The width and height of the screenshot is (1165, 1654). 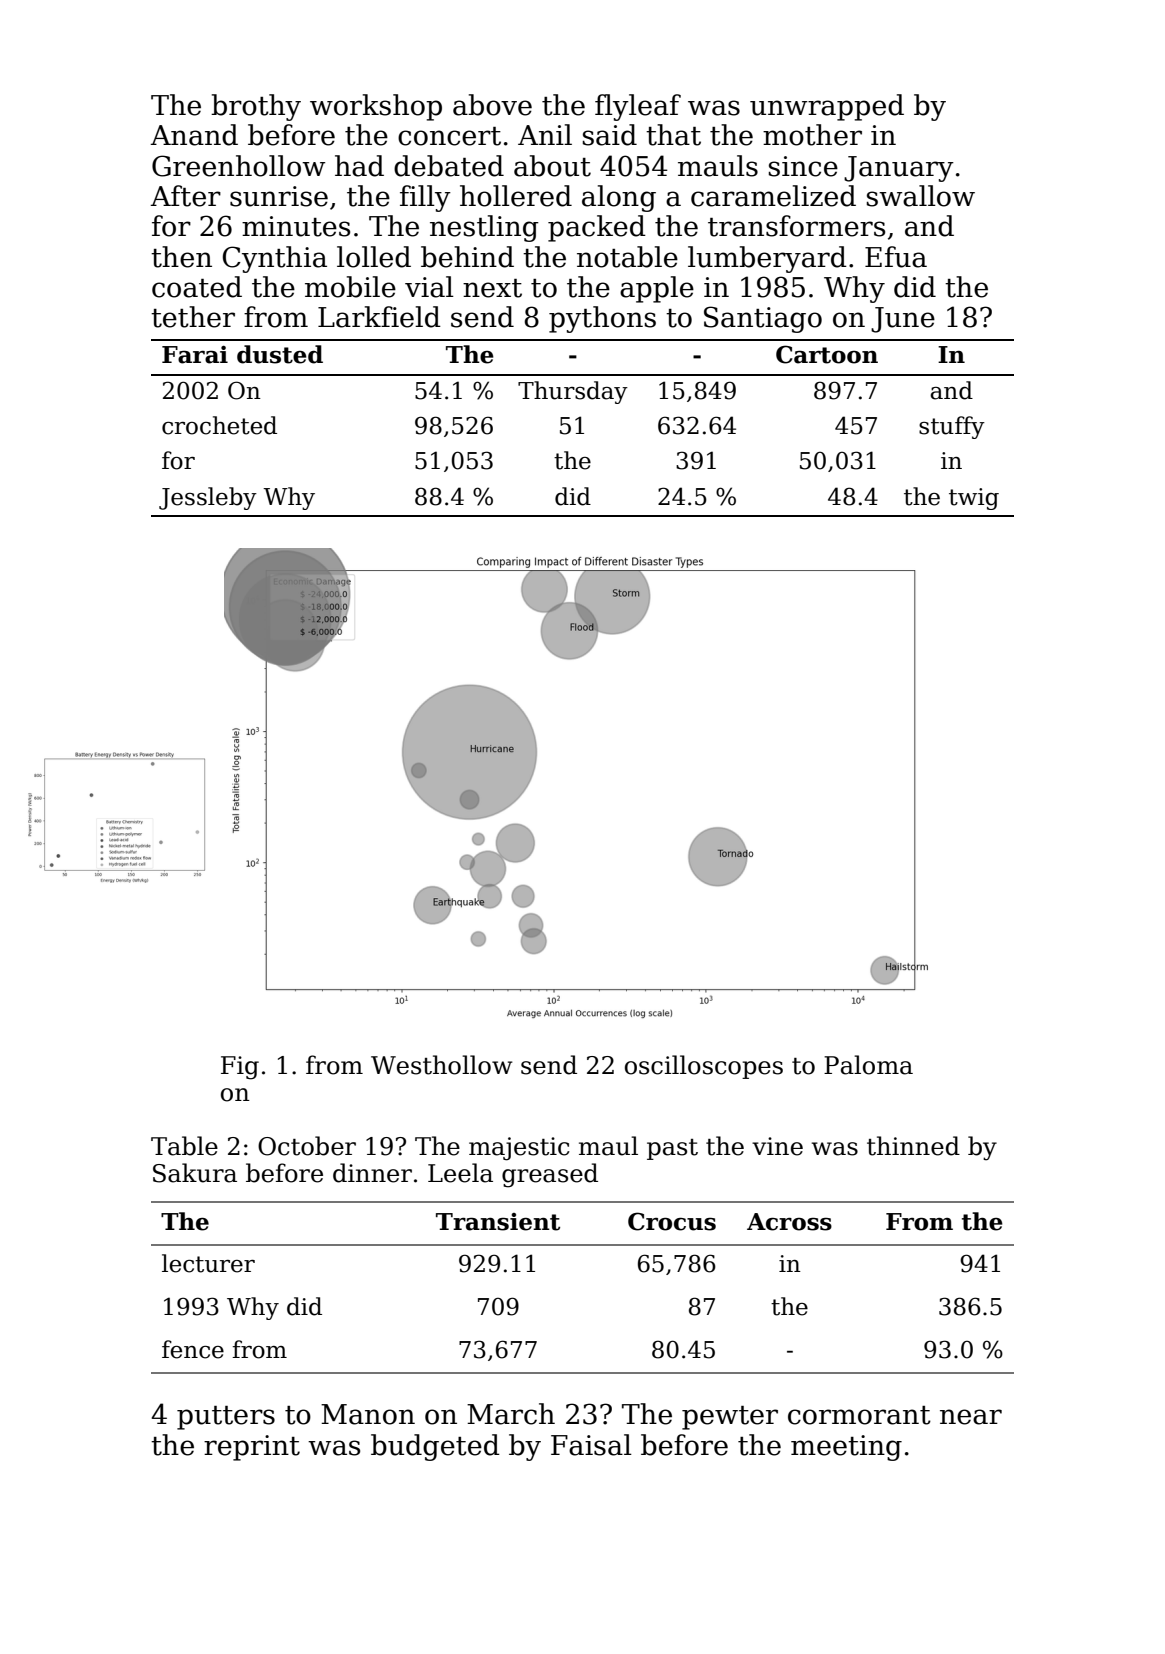 What do you see at coordinates (704, 1067) in the screenshot?
I see `oscilloscopes` at bounding box center [704, 1067].
